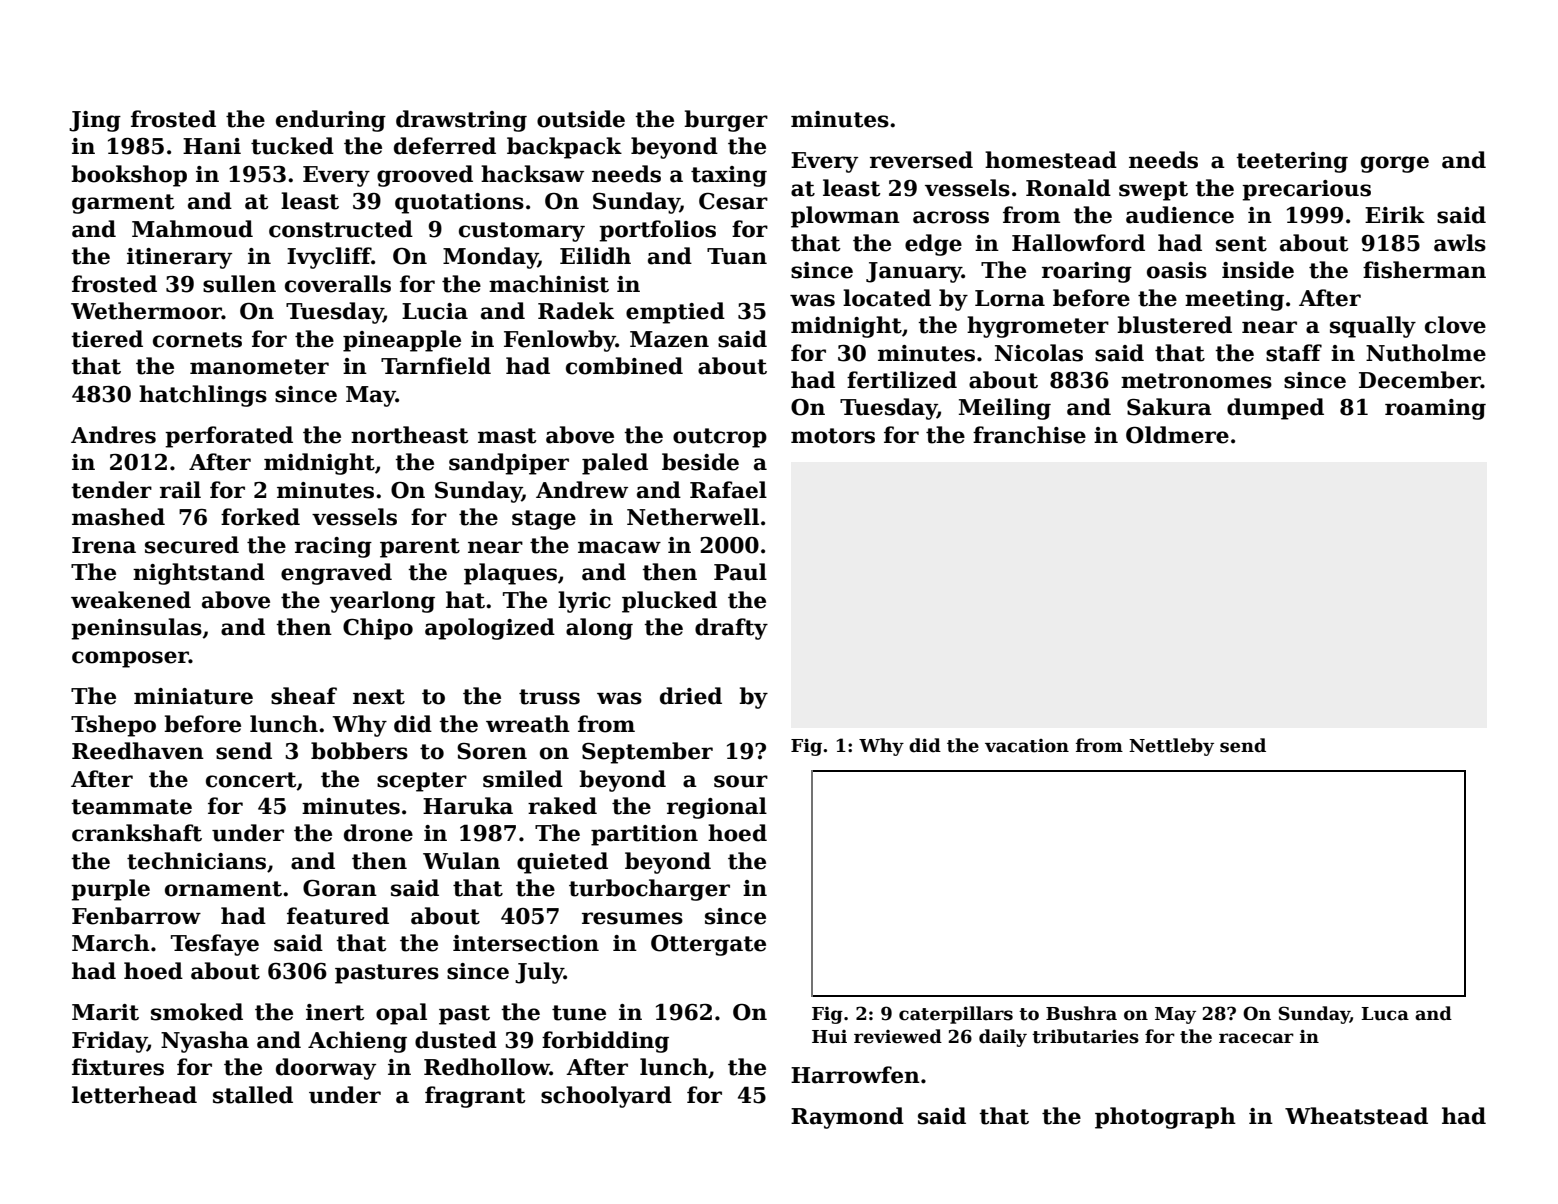 Image resolution: width=1558 pixels, height=1204 pixels. I want to click on Paul, so click(740, 572).
